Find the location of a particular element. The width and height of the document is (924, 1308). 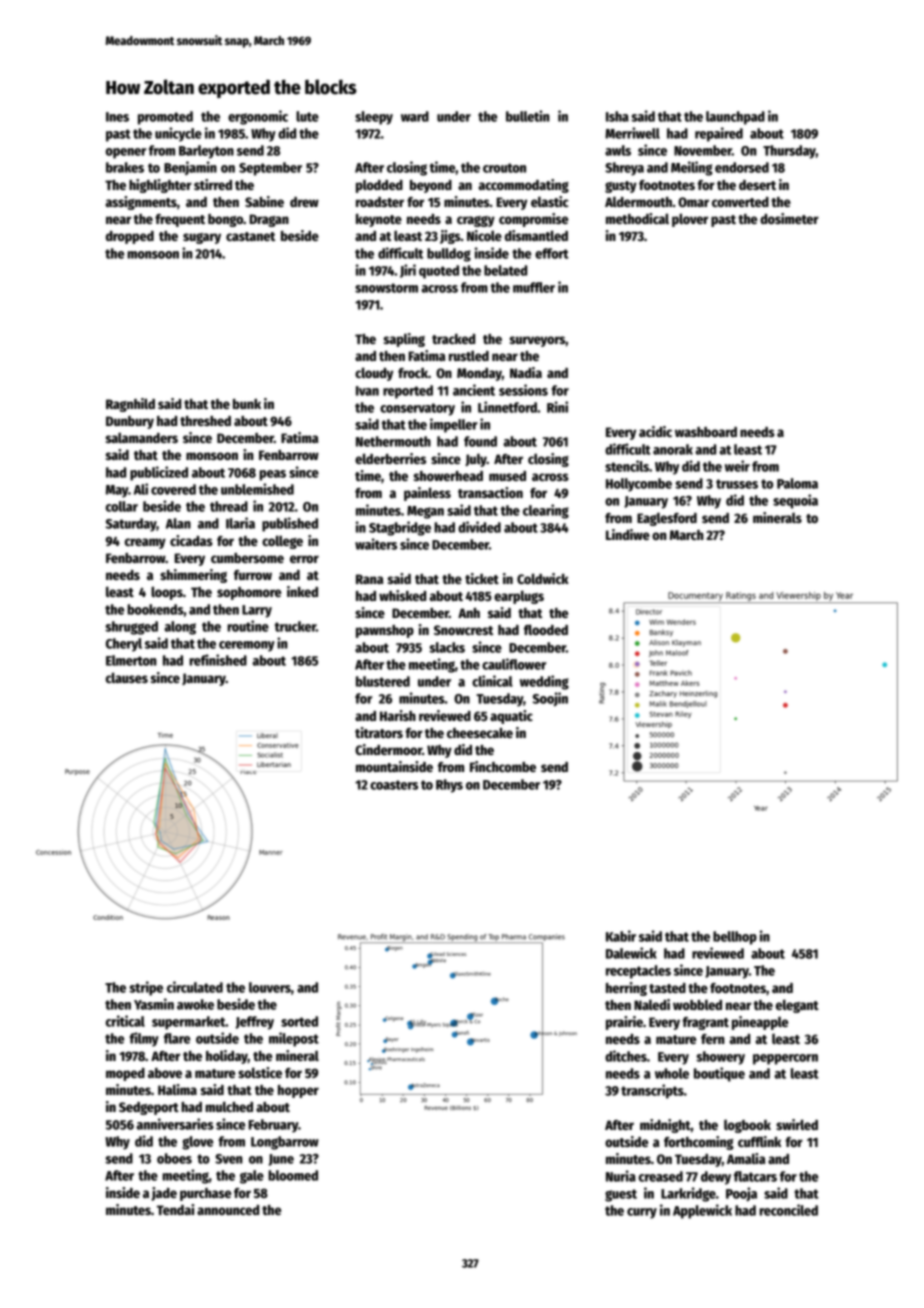

bellhop is located at coordinates (735, 938).
